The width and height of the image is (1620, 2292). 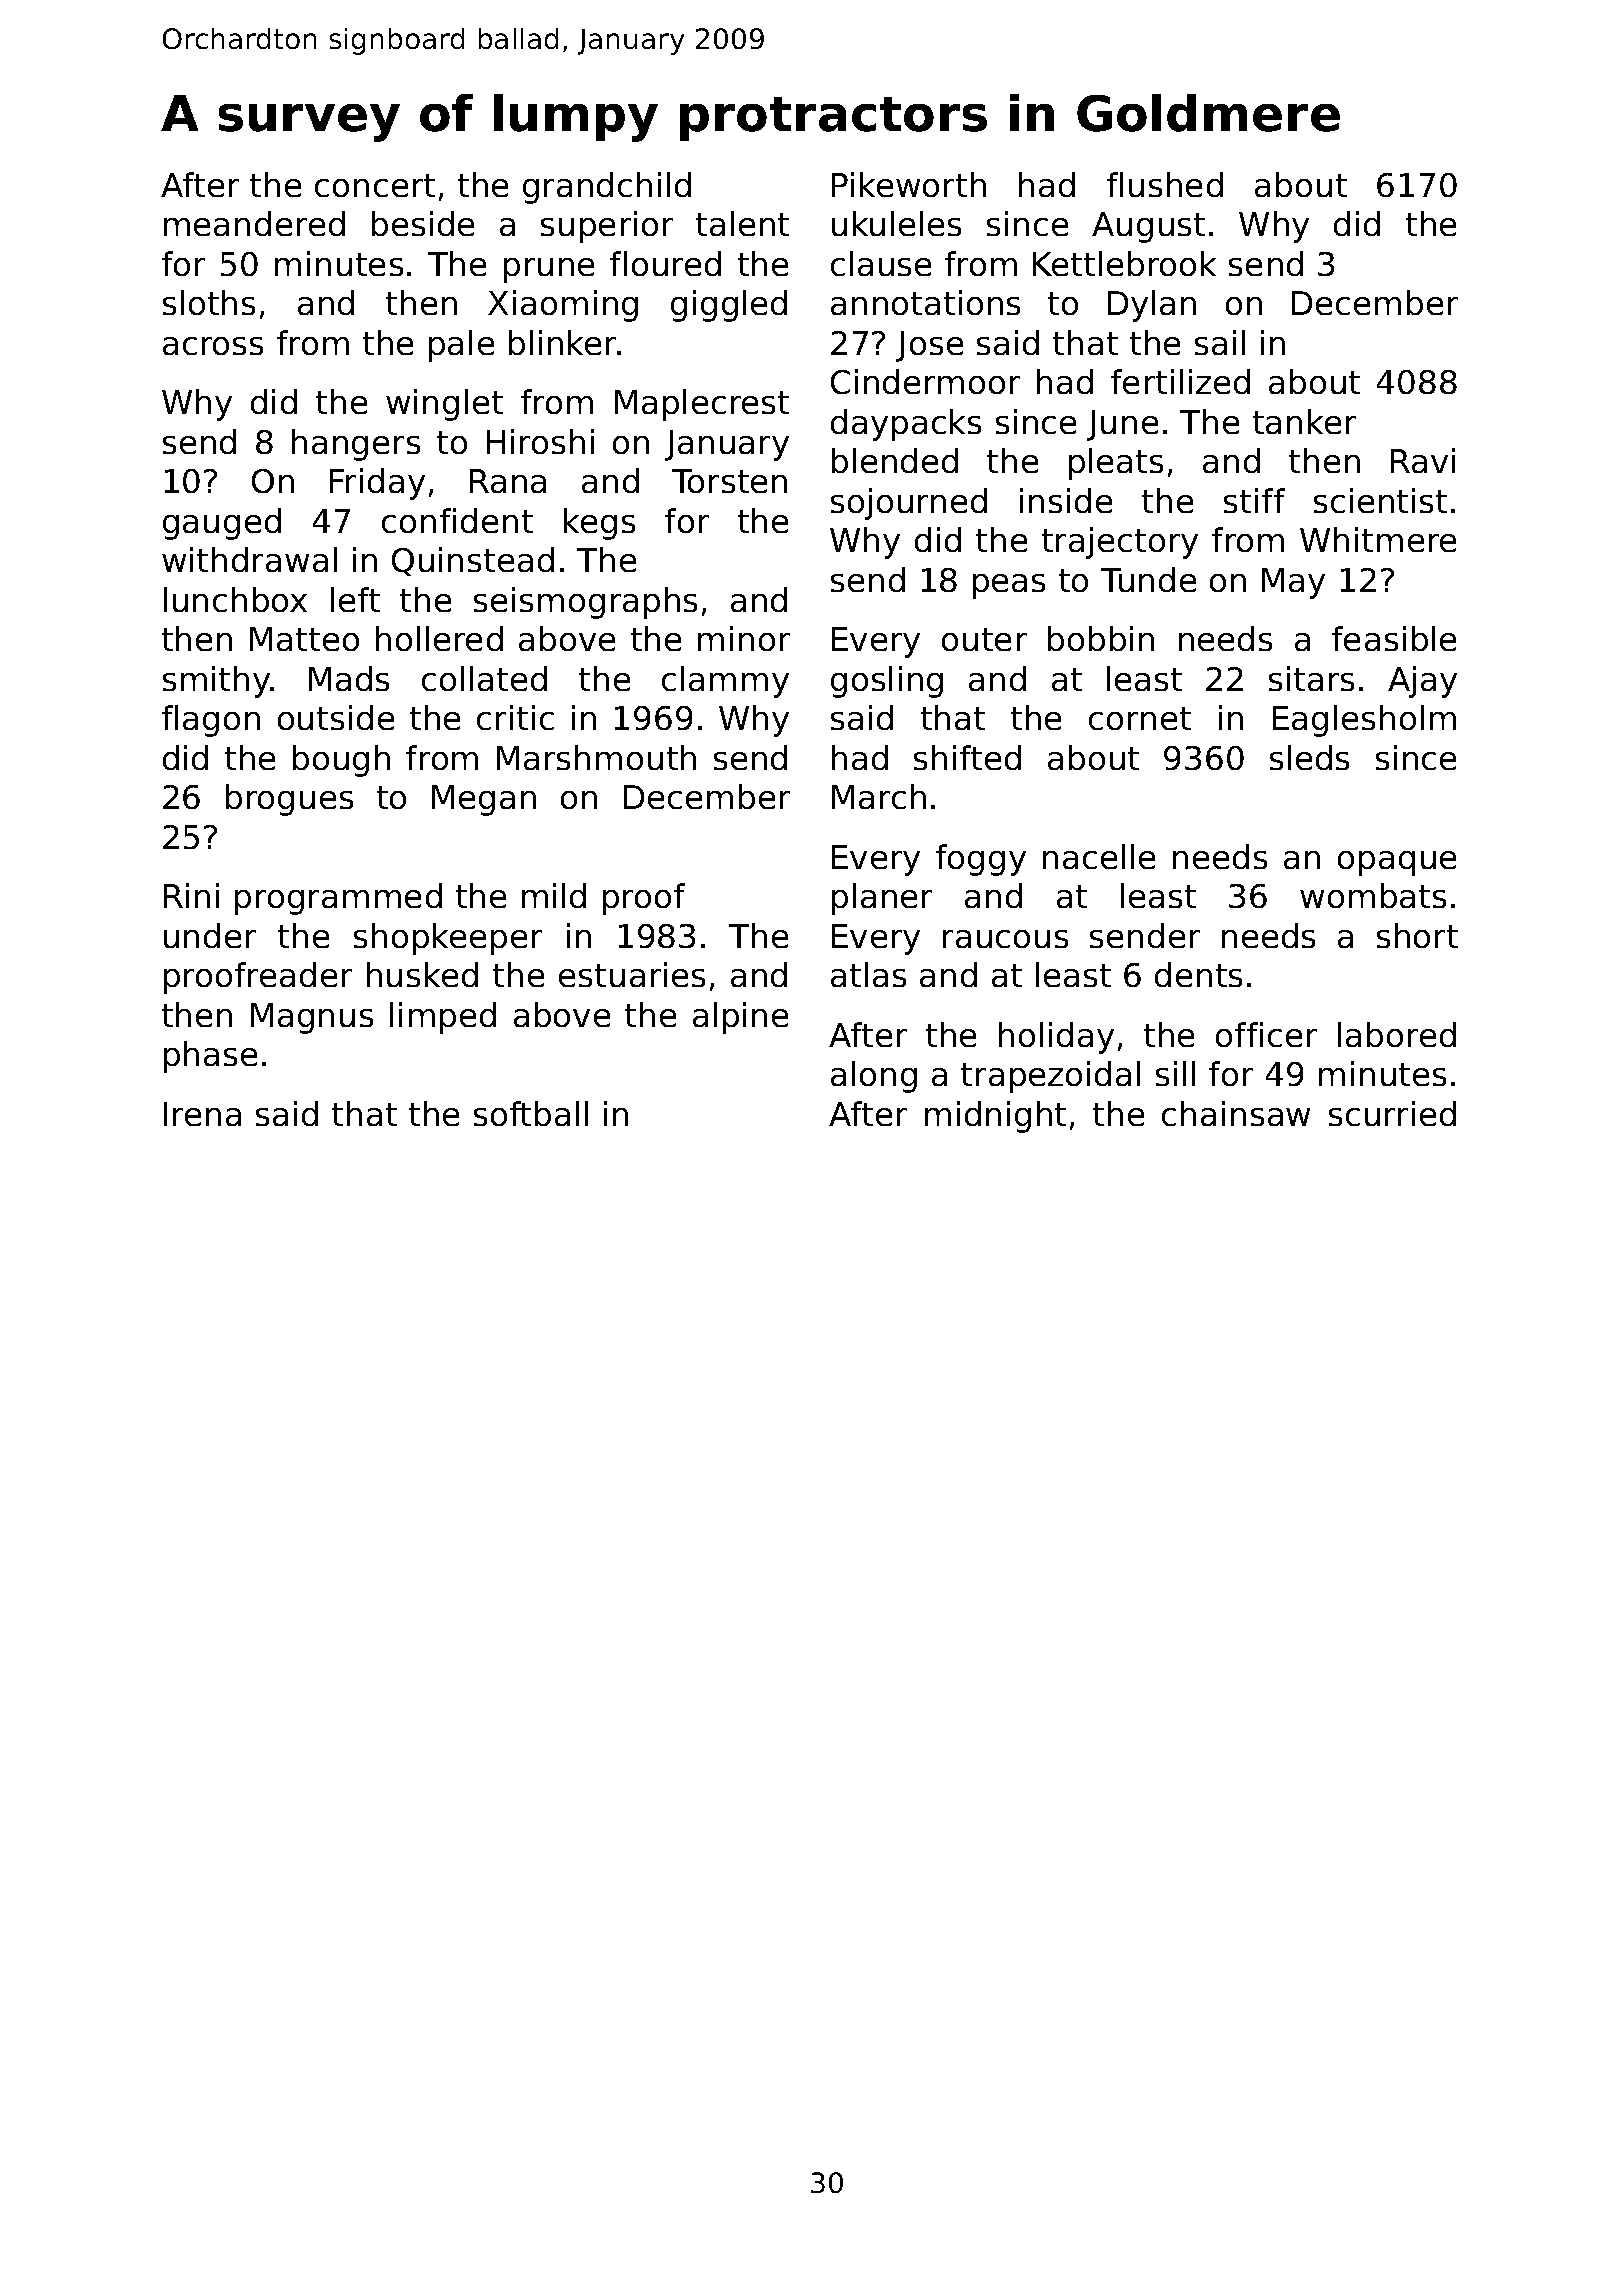 I want to click on March, so click(x=879, y=796).
